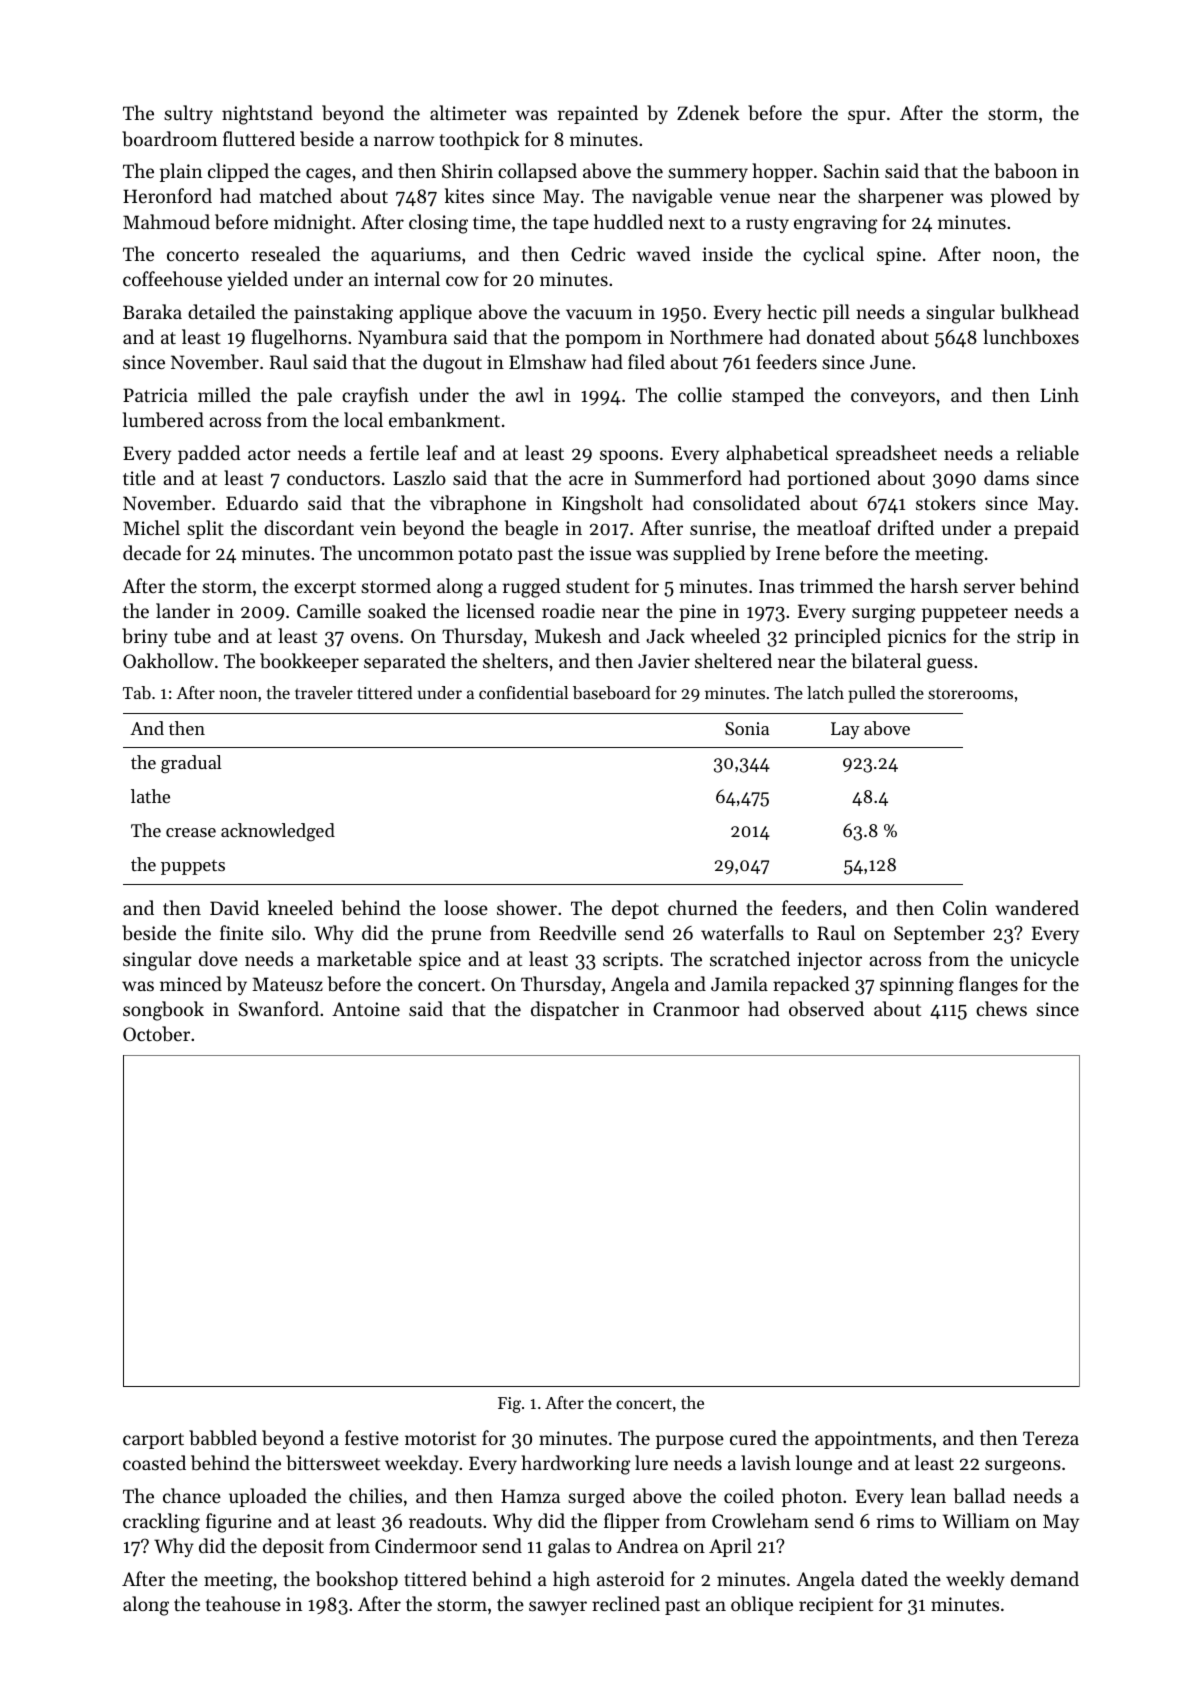 This page has width=1202, height=1700. What do you see at coordinates (293, 1547) in the page?
I see `deposit` at bounding box center [293, 1547].
